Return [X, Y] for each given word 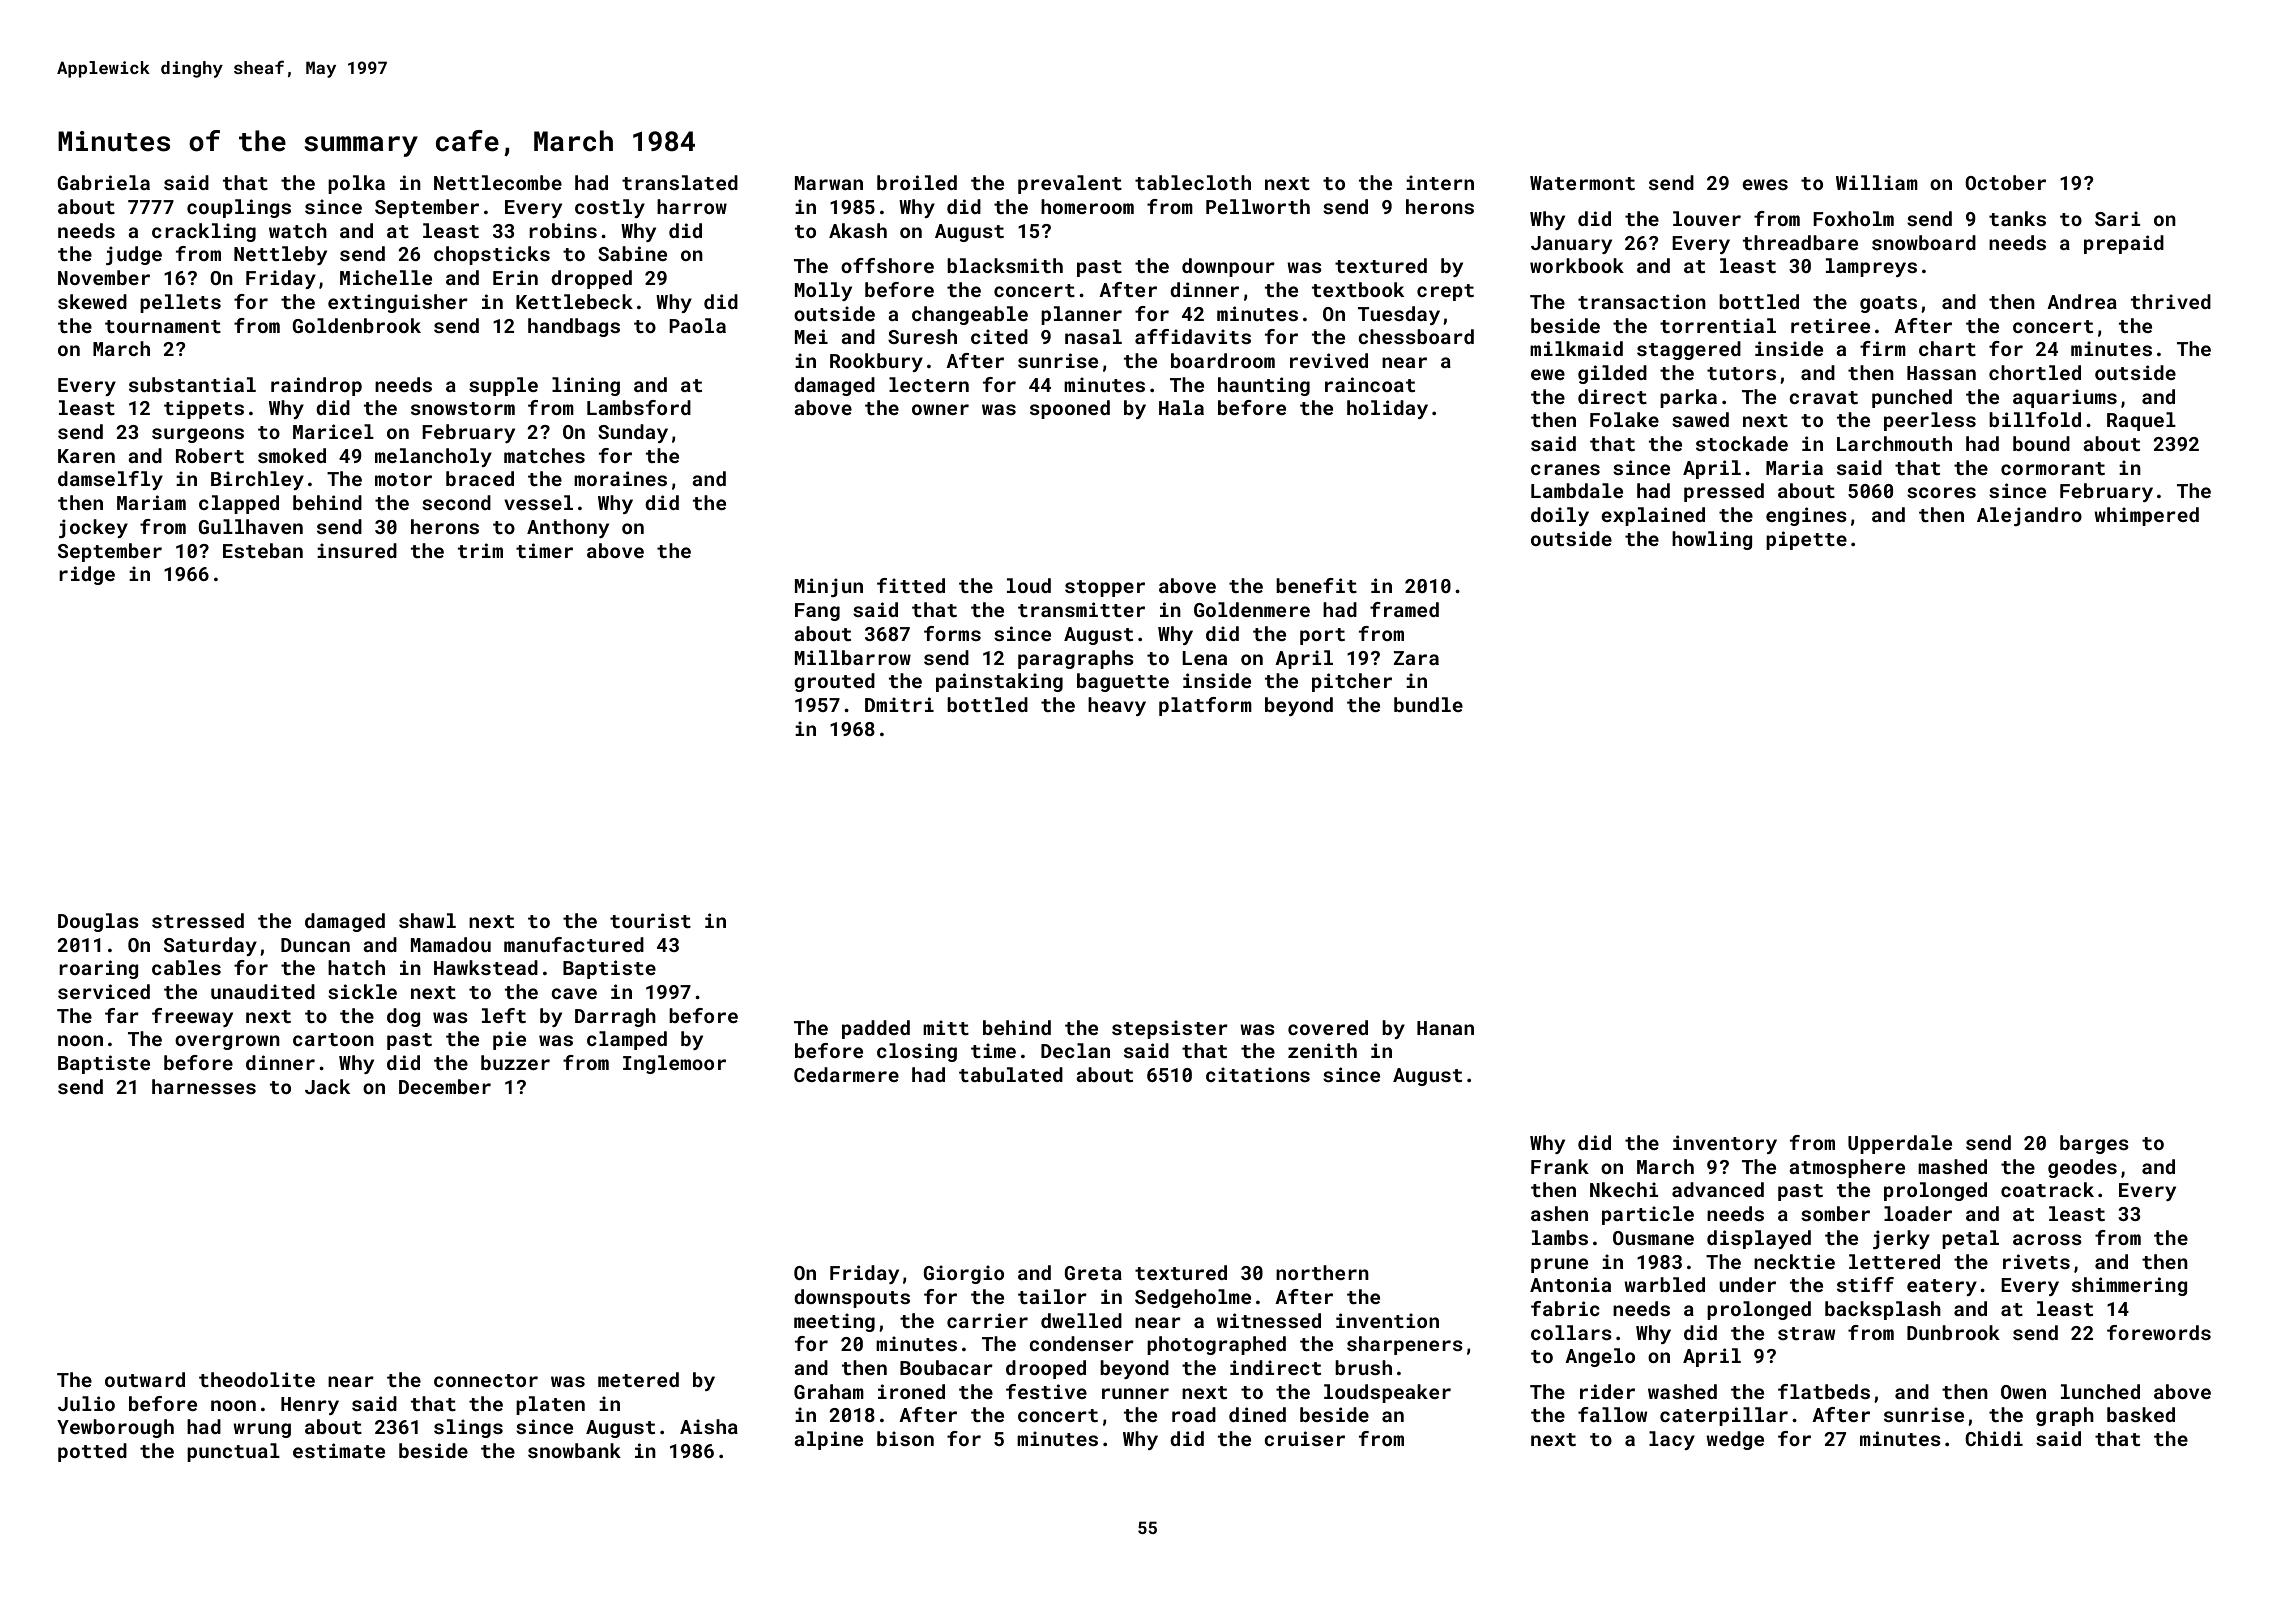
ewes [1765, 184]
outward [145, 1379]
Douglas [98, 922]
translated [680, 182]
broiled [917, 182]
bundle [1428, 704]
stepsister [1170, 1029]
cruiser [1304, 1438]
